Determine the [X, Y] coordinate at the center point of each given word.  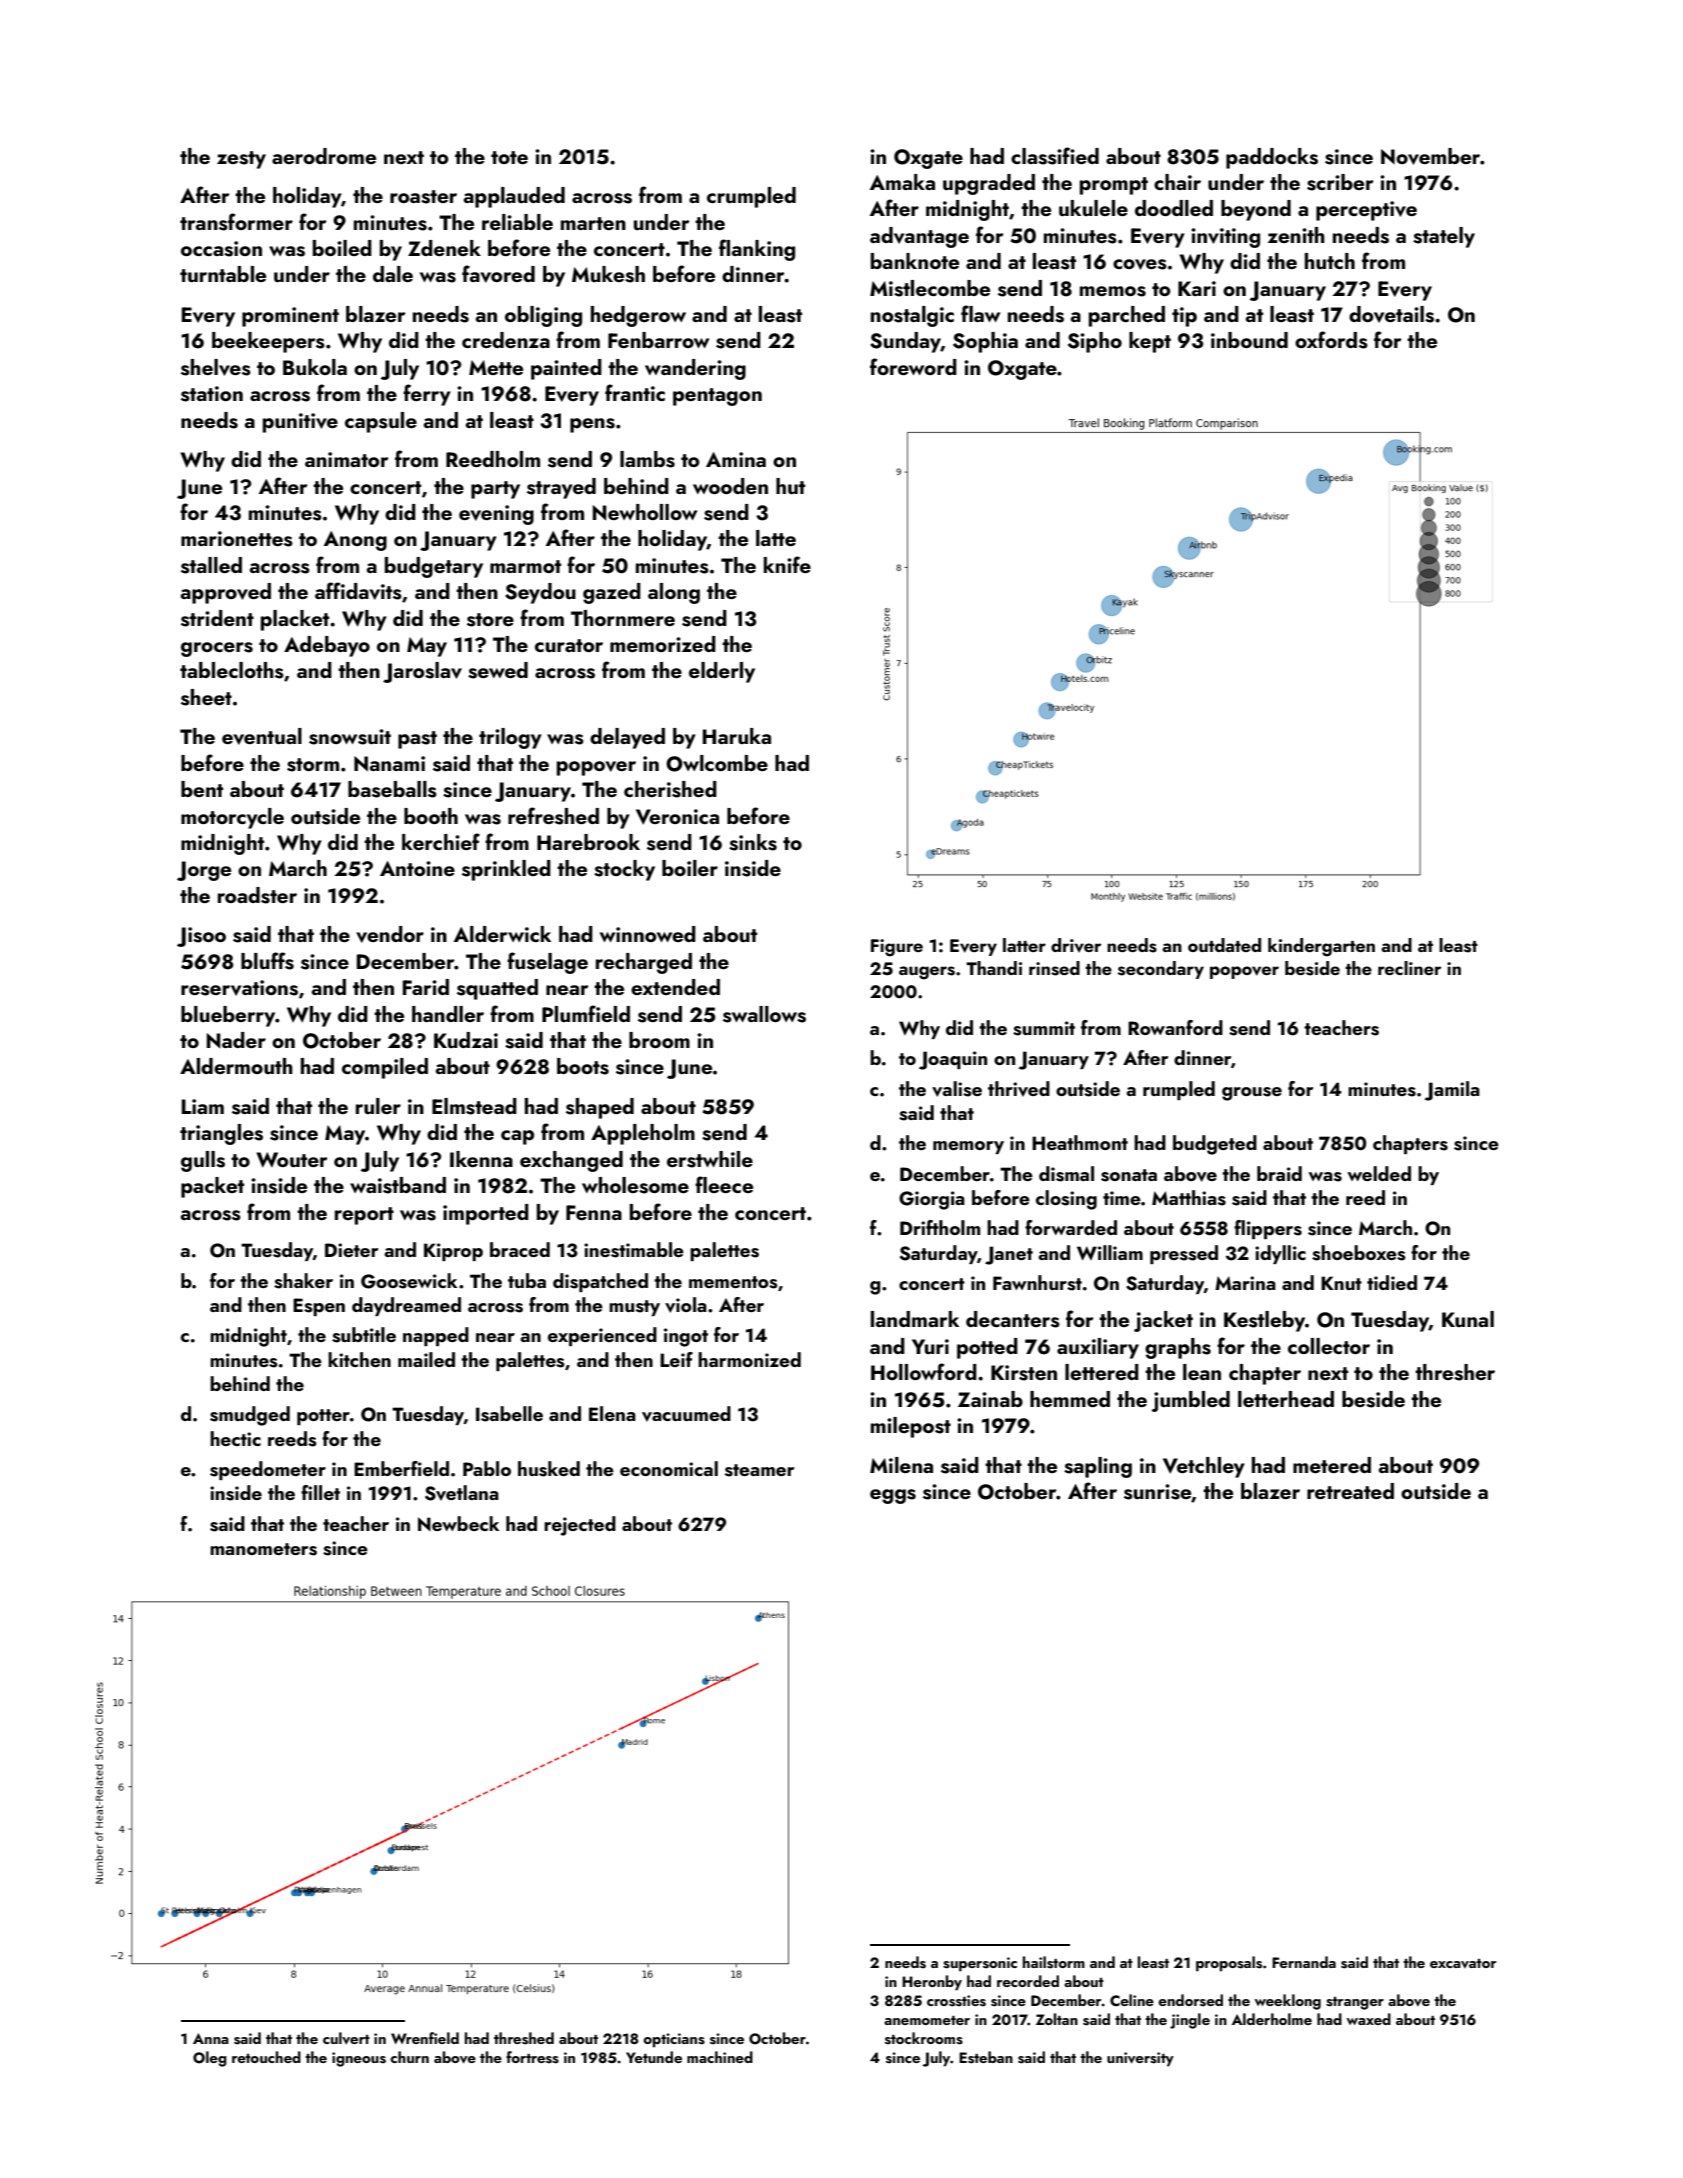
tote [509, 157]
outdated [1224, 945]
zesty [241, 160]
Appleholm [643, 1134]
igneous [359, 2059]
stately [1444, 237]
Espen [319, 1307]
